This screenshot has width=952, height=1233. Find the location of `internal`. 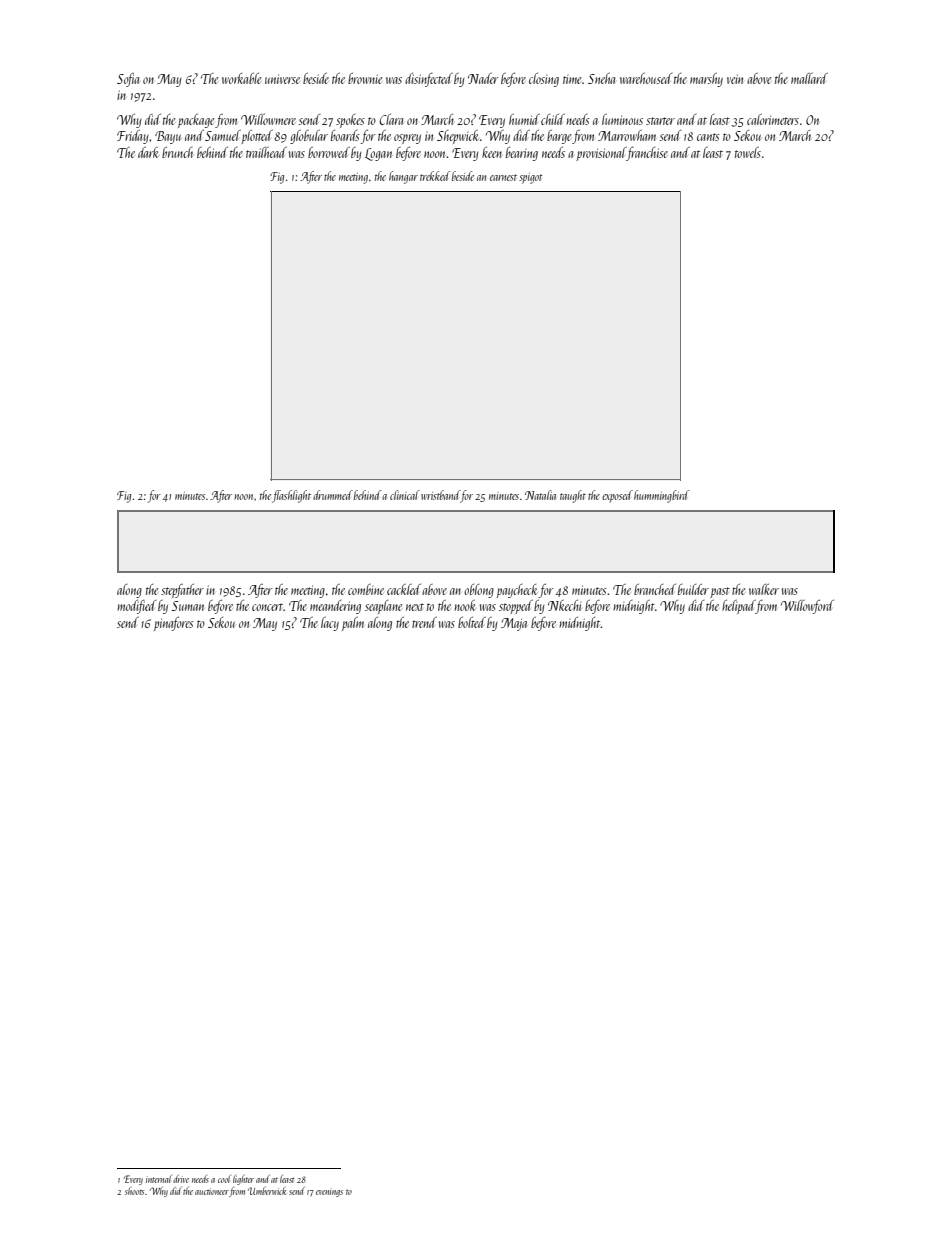

internal is located at coordinates (159, 1179).
